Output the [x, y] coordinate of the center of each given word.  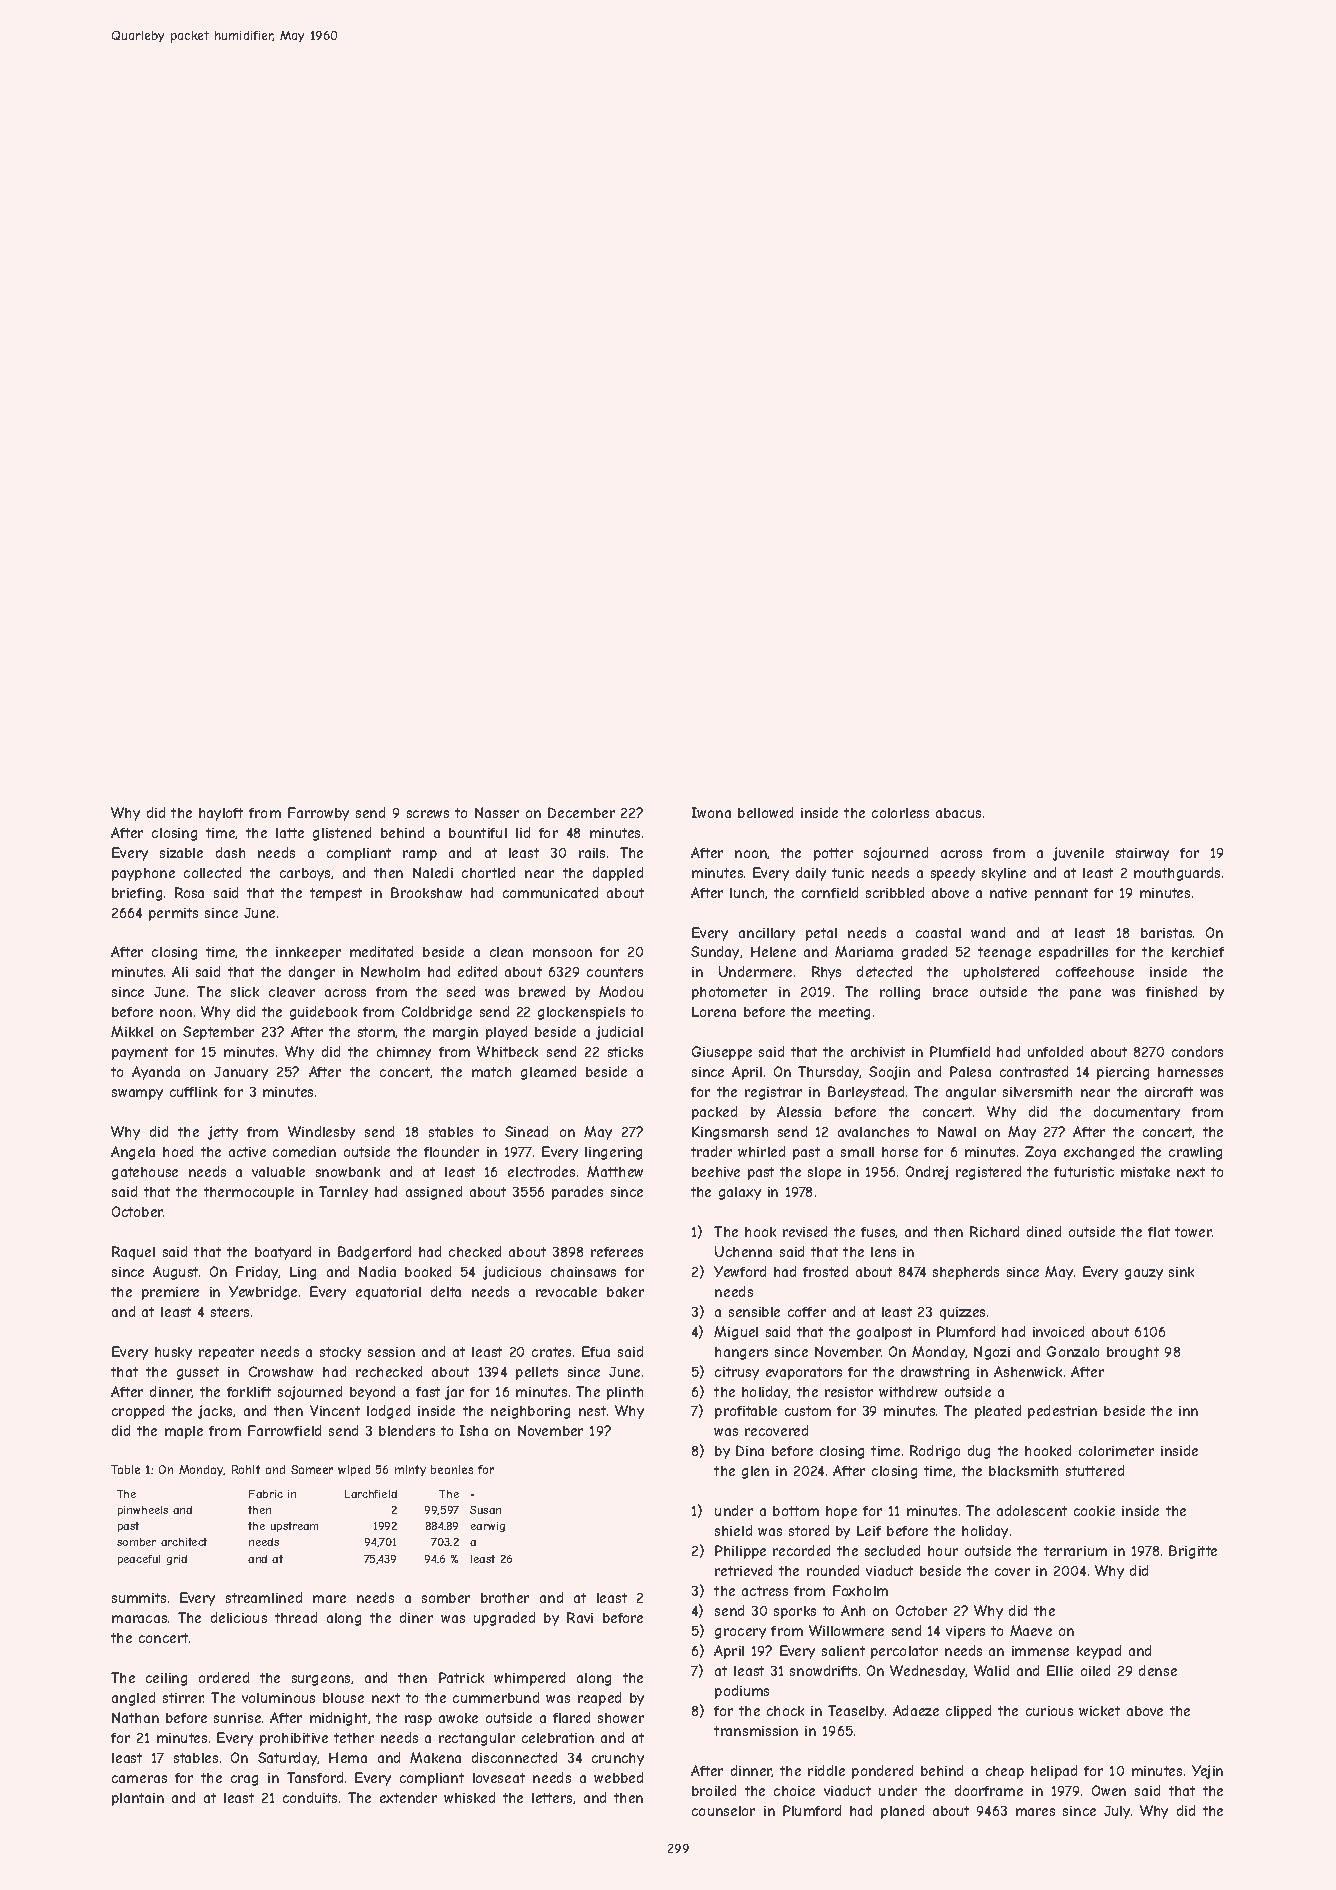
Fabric [266, 1494]
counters [615, 972]
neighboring [530, 1412]
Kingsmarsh [730, 1133]
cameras [139, 1779]
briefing [137, 894]
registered [988, 1173]
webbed [618, 1777]
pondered [882, 1772]
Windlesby [321, 1133]
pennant [1061, 894]
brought [1133, 1353]
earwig [488, 1527]
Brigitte [1193, 1552]
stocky [340, 1353]
